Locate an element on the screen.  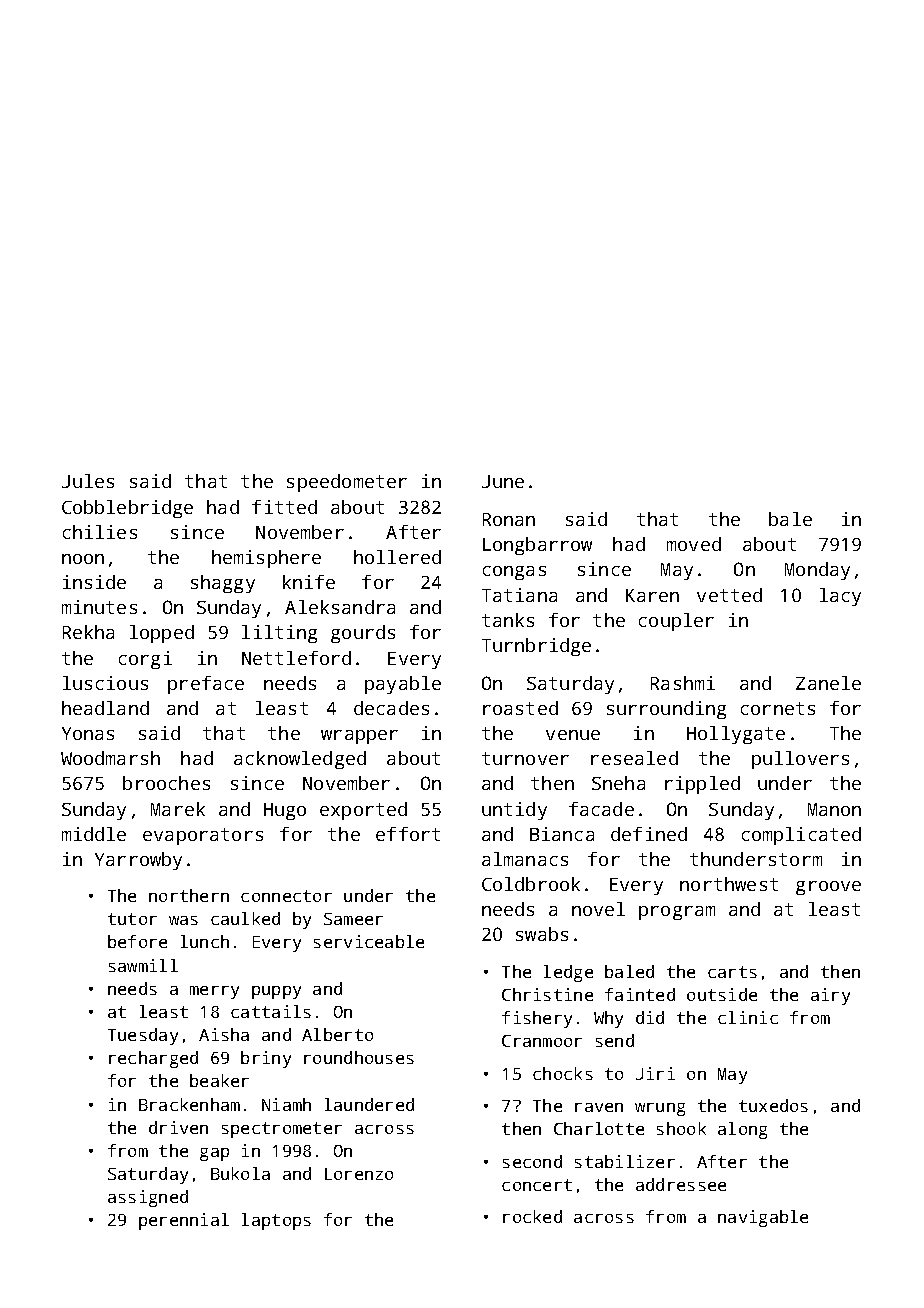
northern is located at coordinates (189, 895).
